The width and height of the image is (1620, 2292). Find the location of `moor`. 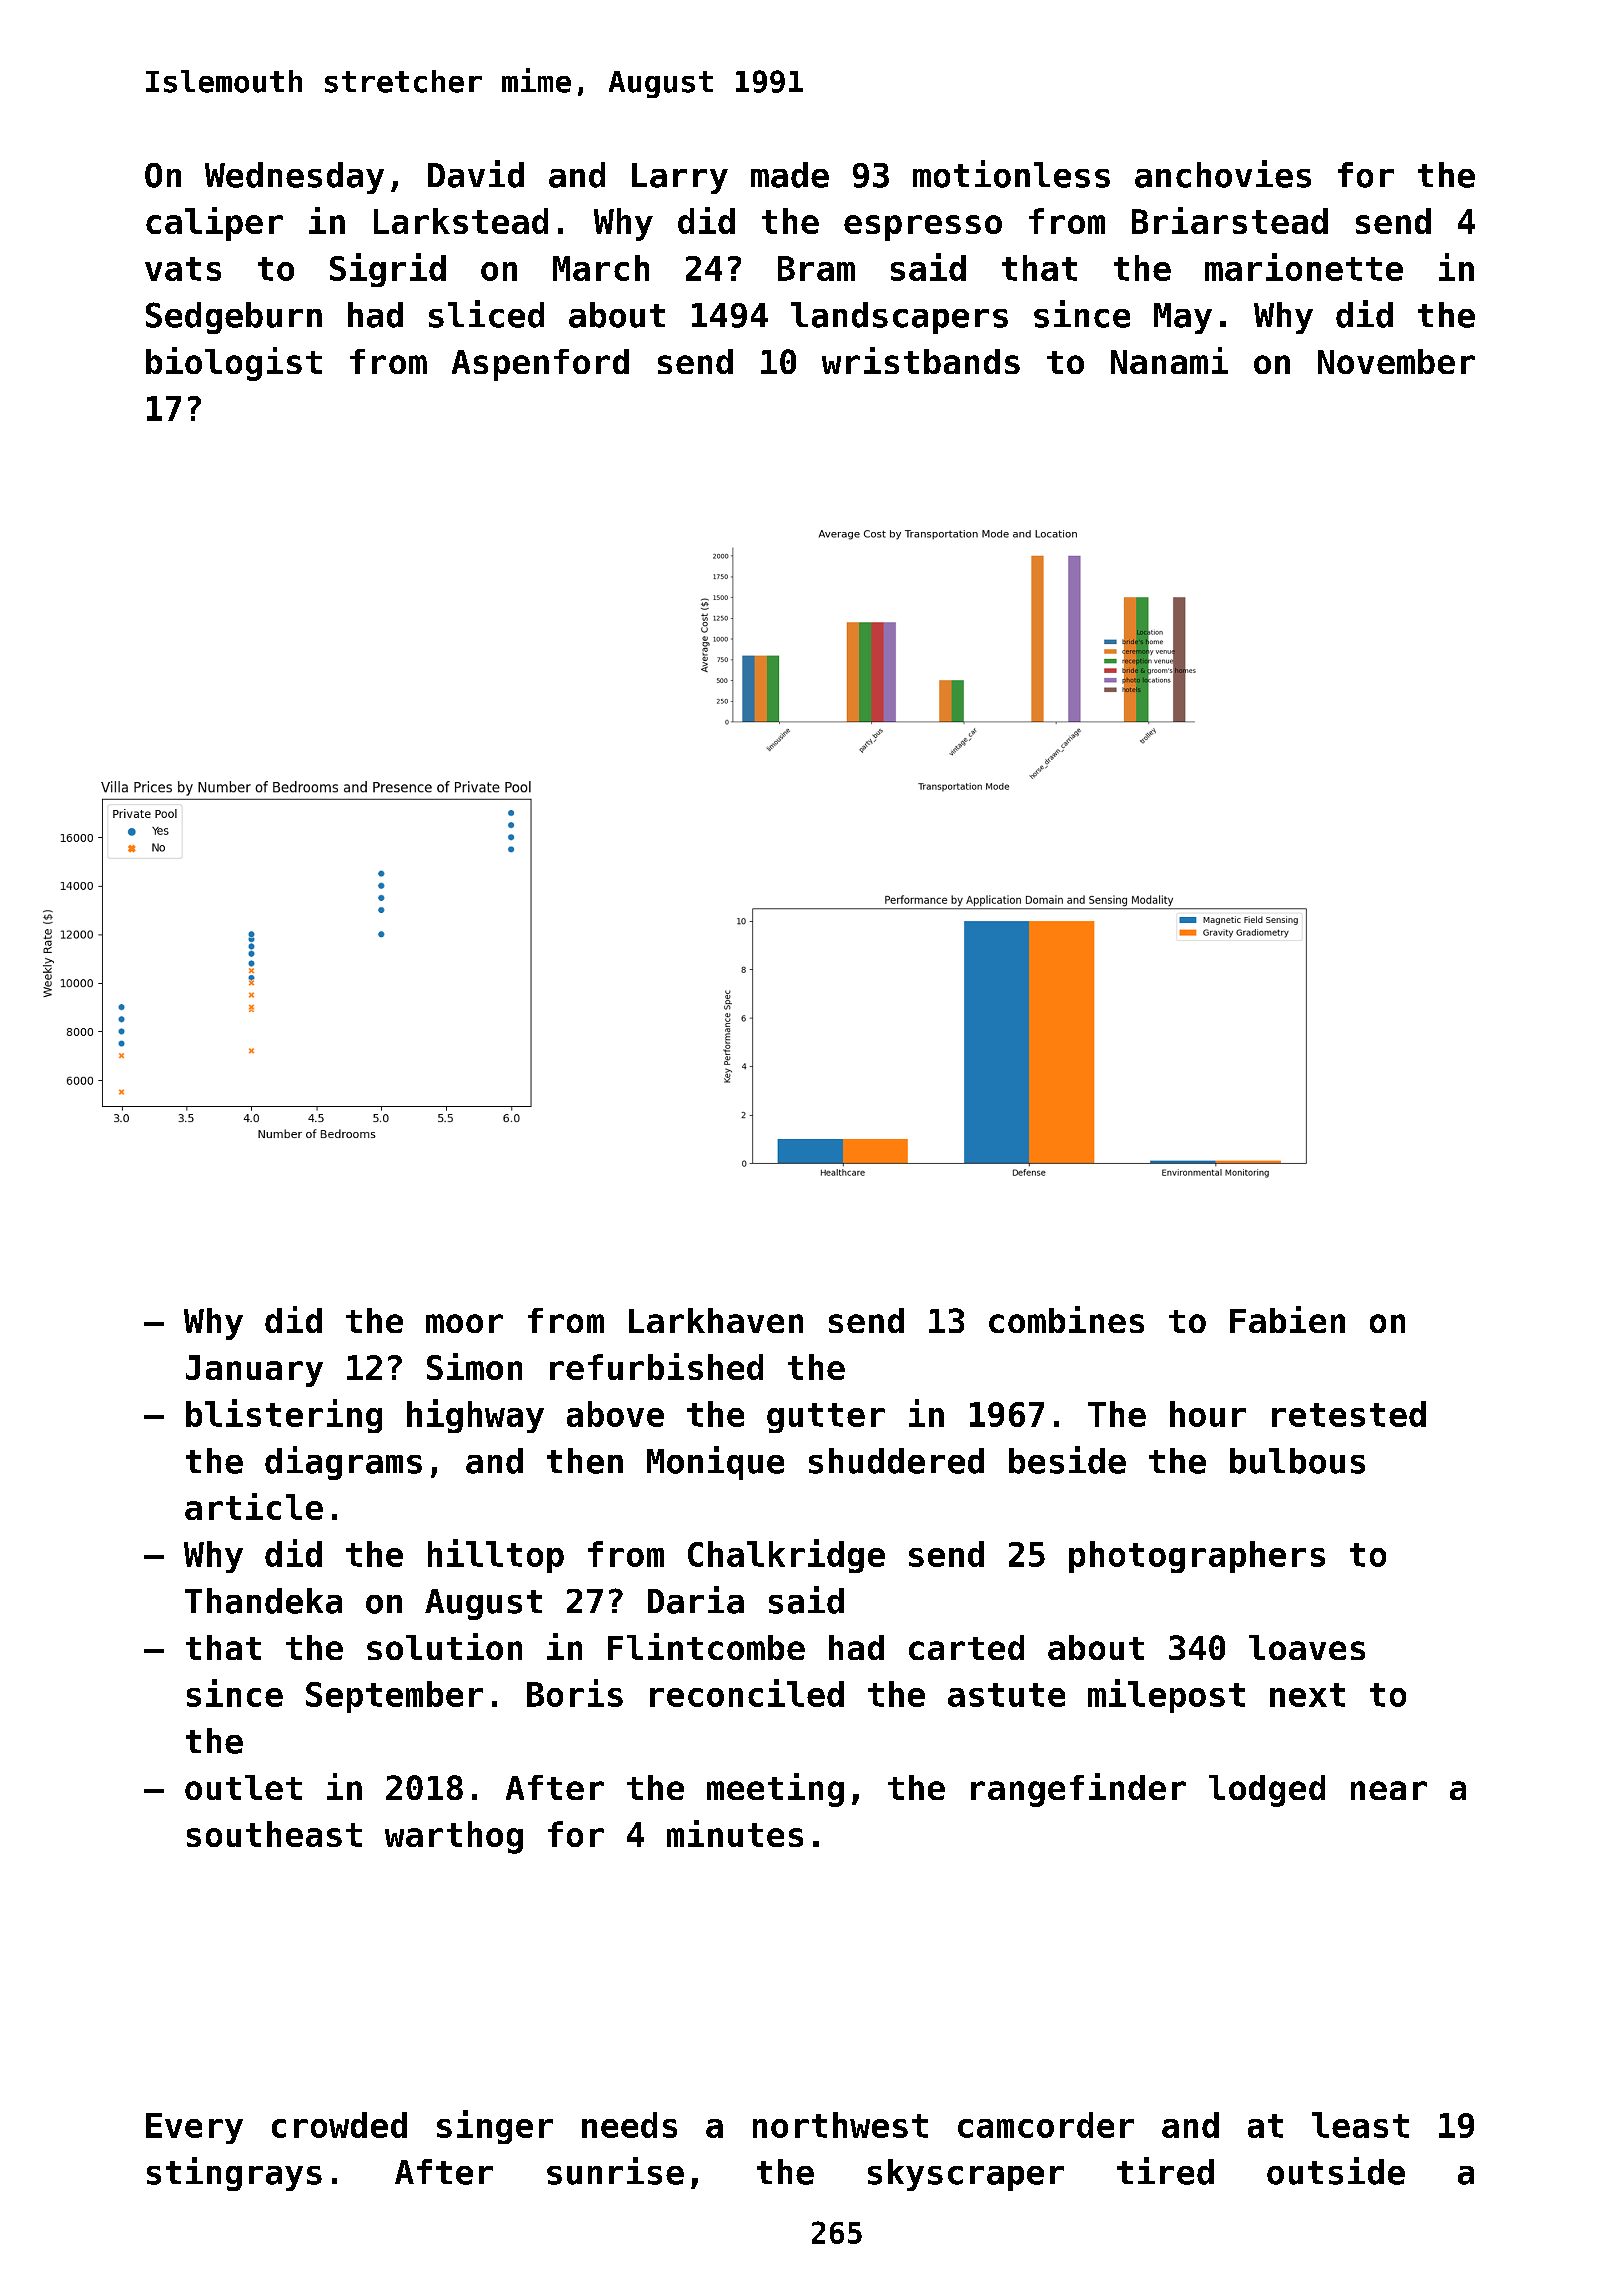

moor is located at coordinates (464, 1323).
